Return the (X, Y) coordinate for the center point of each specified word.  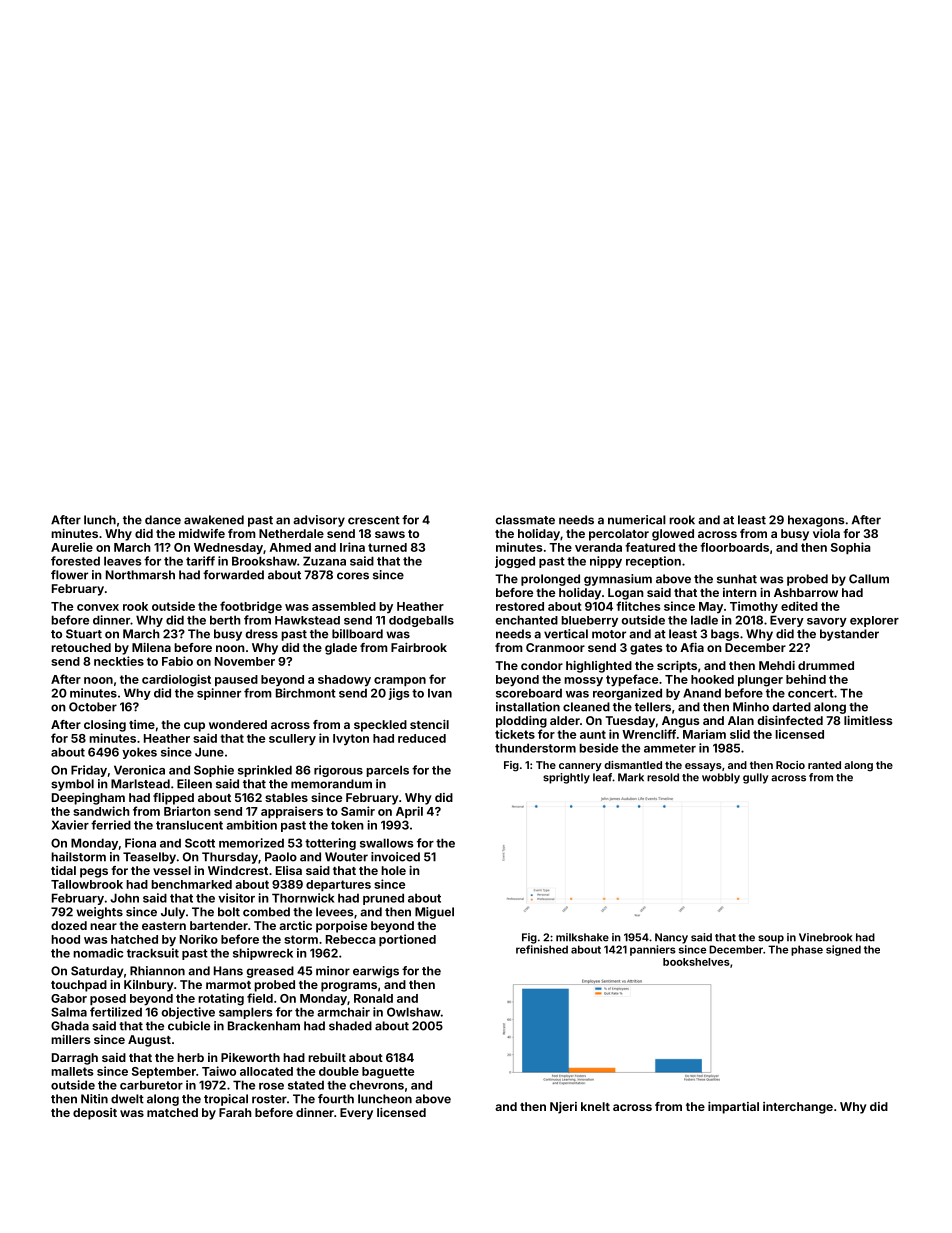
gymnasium (618, 580)
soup (771, 939)
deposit (95, 1114)
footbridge (251, 607)
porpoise (341, 927)
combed (266, 912)
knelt (595, 1106)
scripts (677, 667)
